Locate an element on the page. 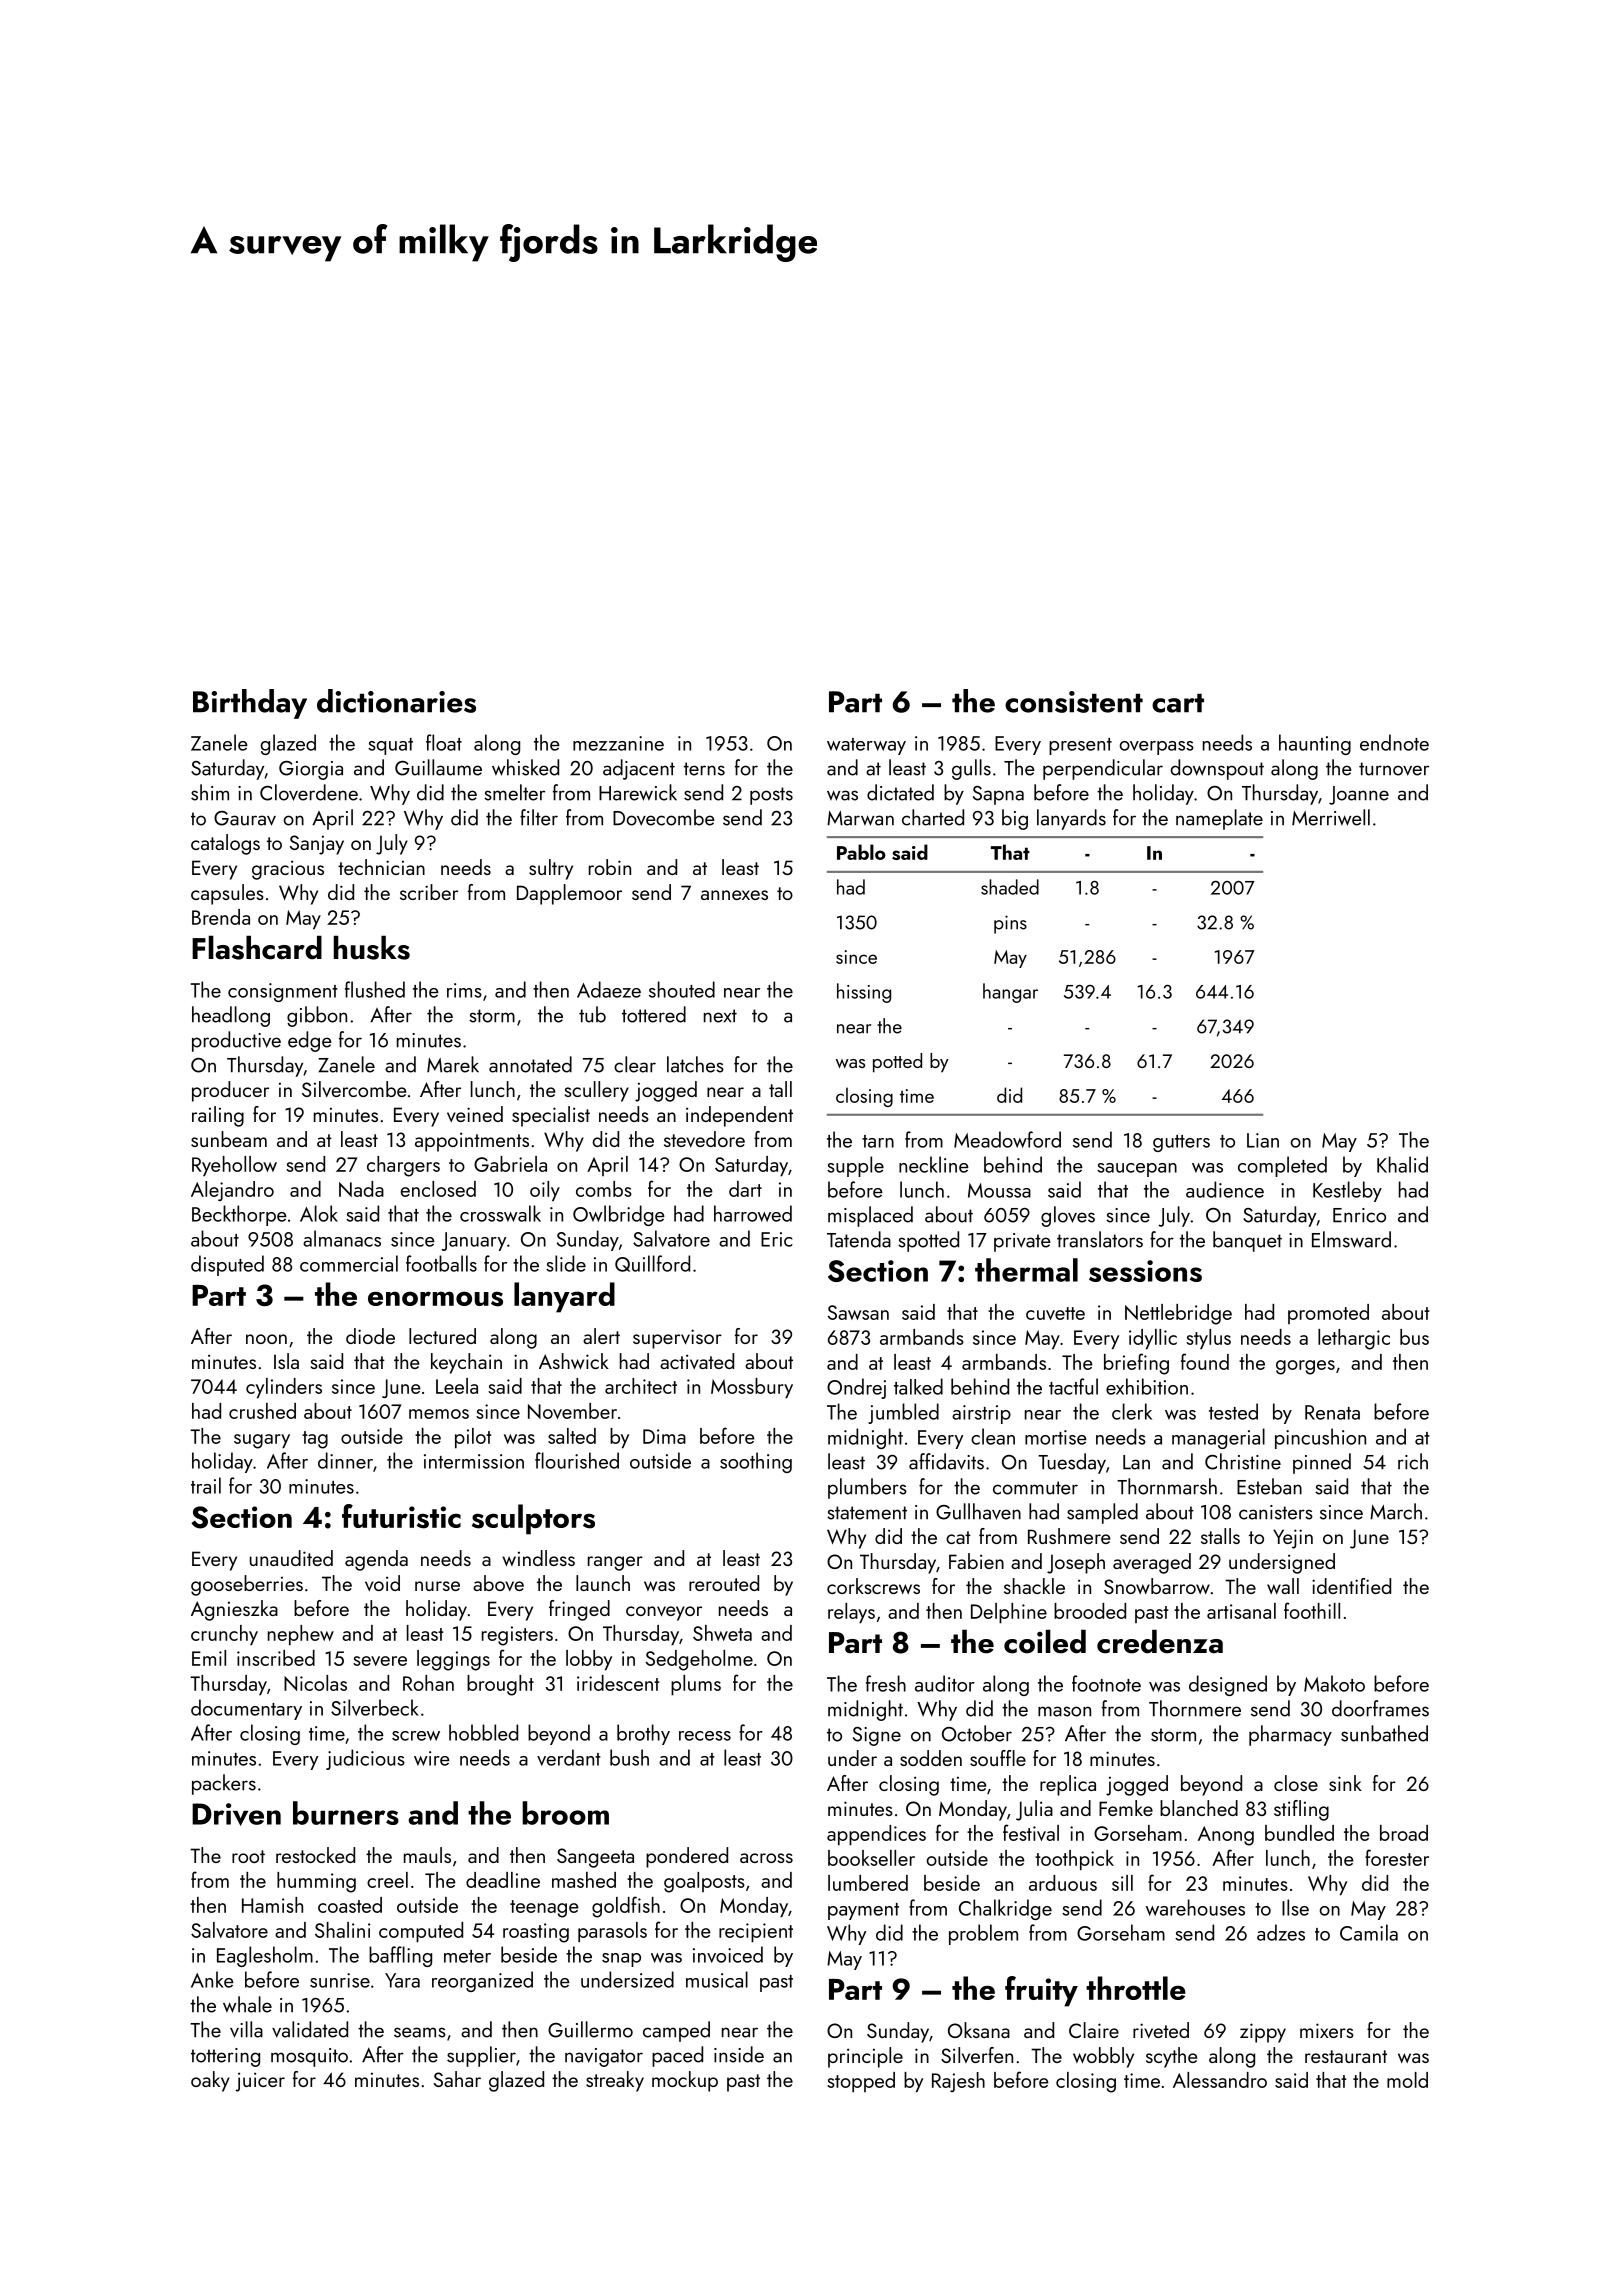 The width and height of the document is (1620, 2292). rich is located at coordinates (1413, 1461).
